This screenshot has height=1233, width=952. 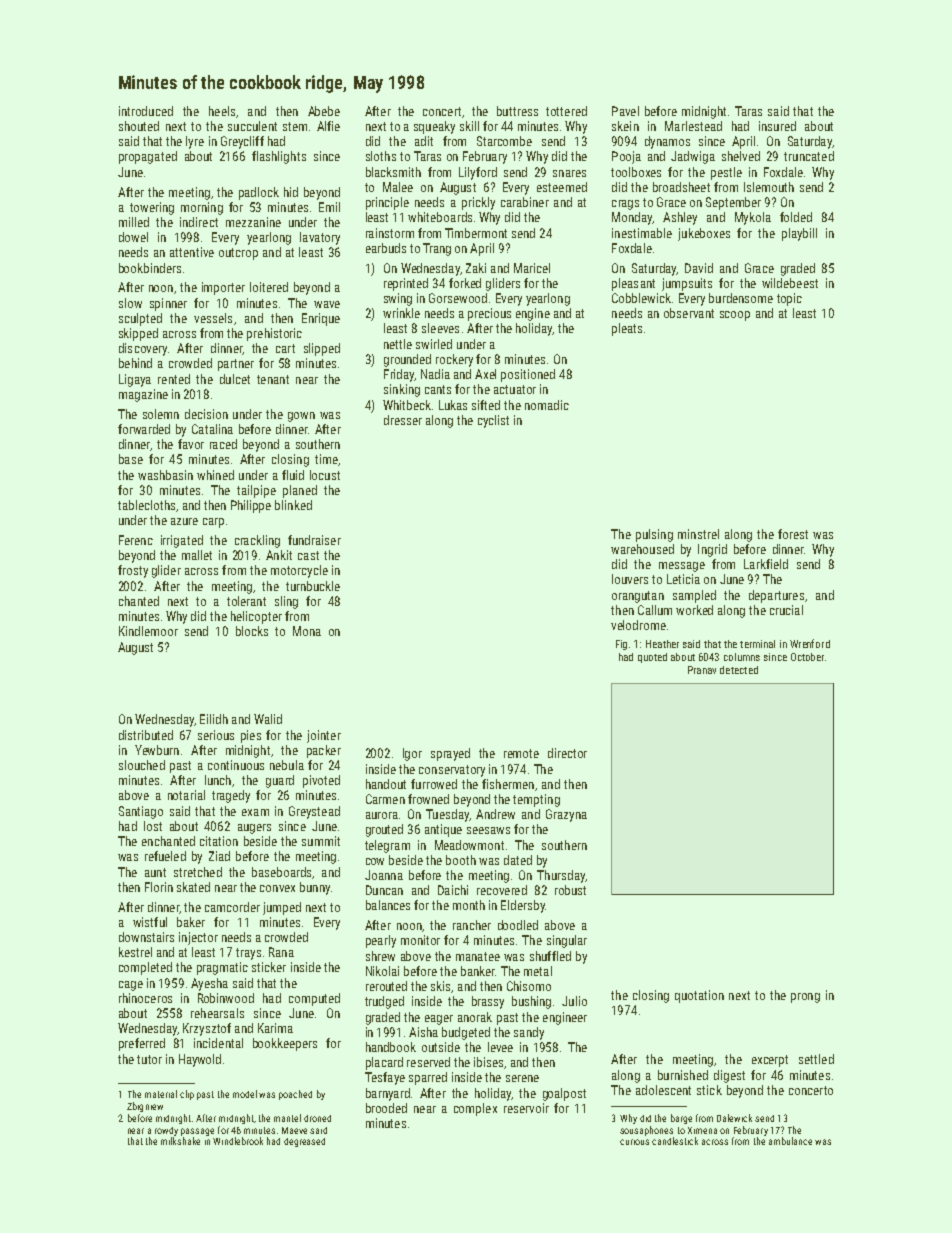 What do you see at coordinates (304, 1142) in the screenshot?
I see `degreased` at bounding box center [304, 1142].
